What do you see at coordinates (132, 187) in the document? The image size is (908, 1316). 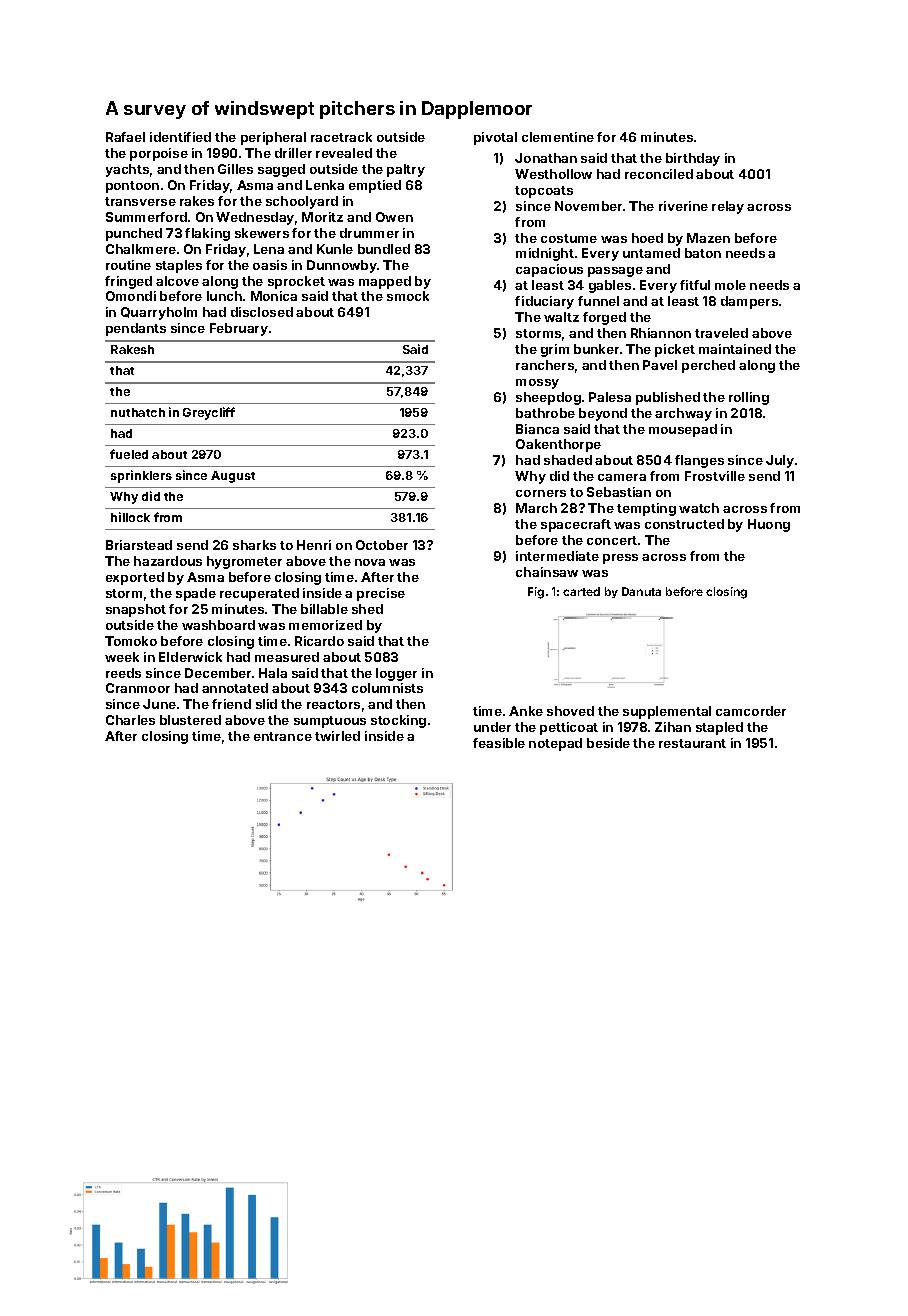 I see `pontoon` at bounding box center [132, 187].
